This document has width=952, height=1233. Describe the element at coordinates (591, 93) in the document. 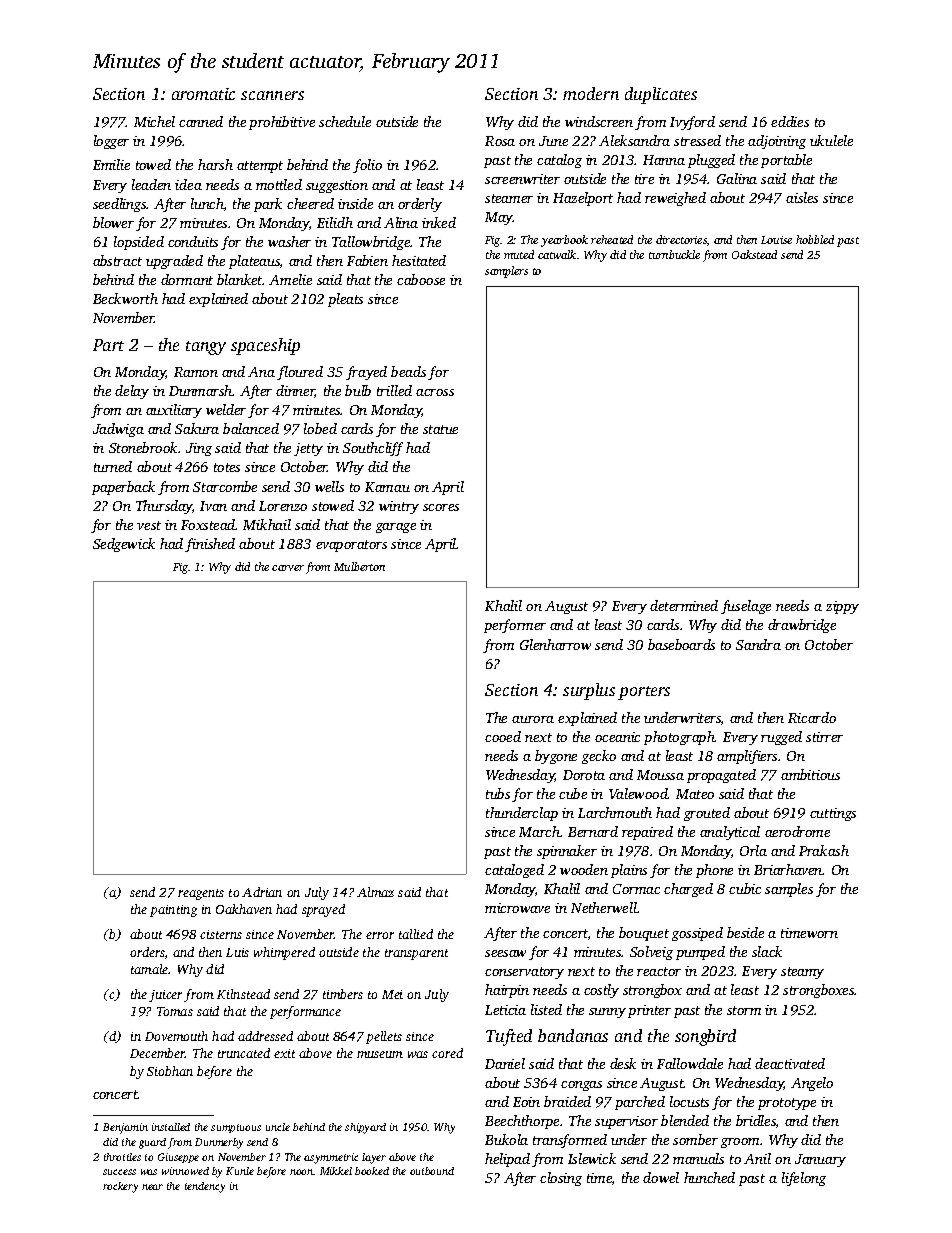

I see `modern` at that location.
